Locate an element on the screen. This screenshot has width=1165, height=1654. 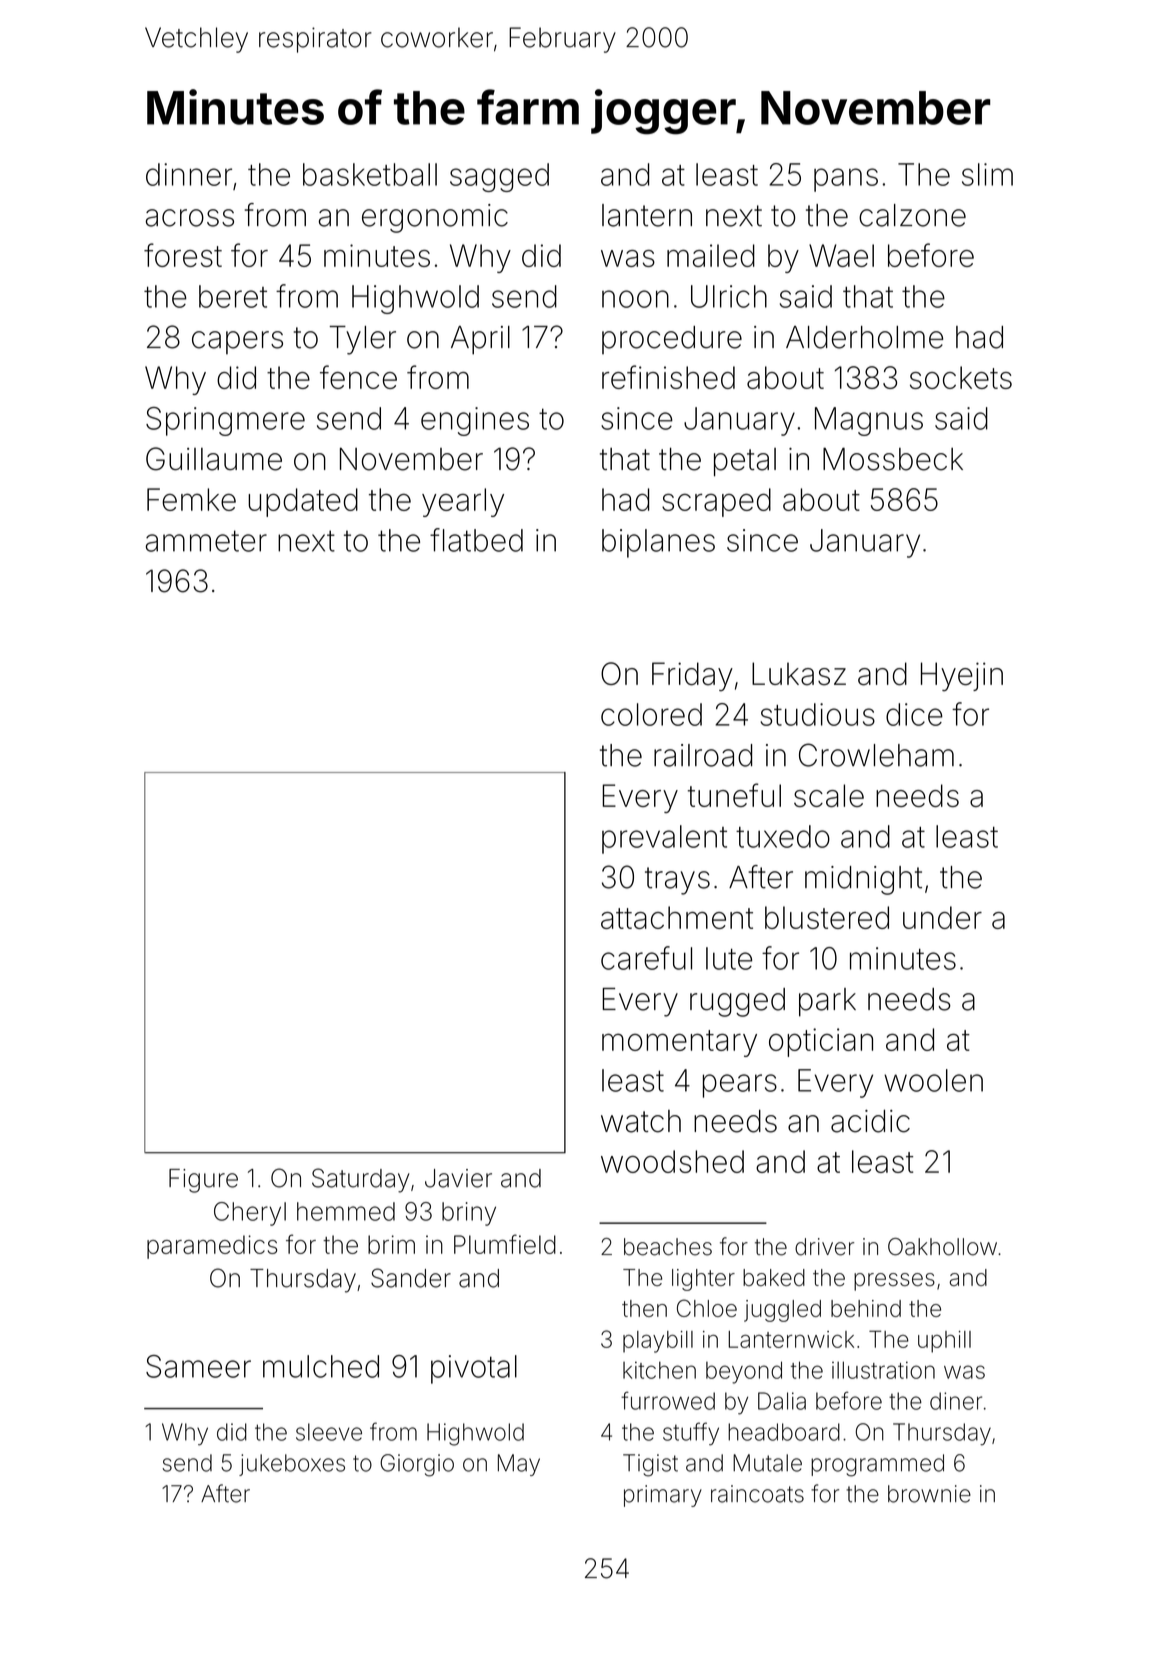
studious is located at coordinates (817, 714).
